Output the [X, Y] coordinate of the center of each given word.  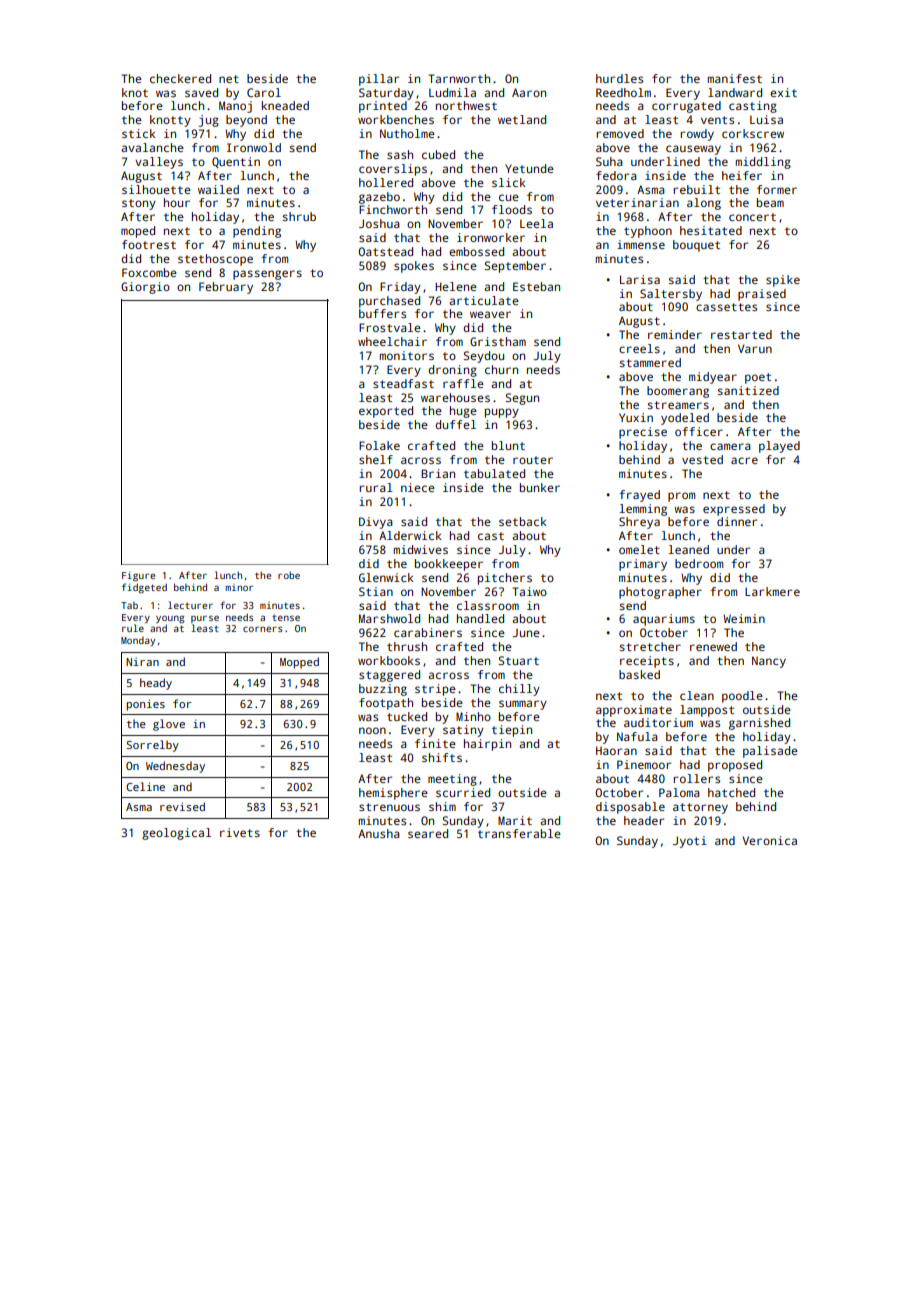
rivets [240, 832]
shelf [376, 459]
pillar [379, 80]
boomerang [678, 392]
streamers [678, 405]
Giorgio [145, 288]
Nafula [637, 736]
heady [156, 684]
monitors [407, 355]
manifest [735, 78]
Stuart [518, 660]
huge [463, 412]
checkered [180, 78]
